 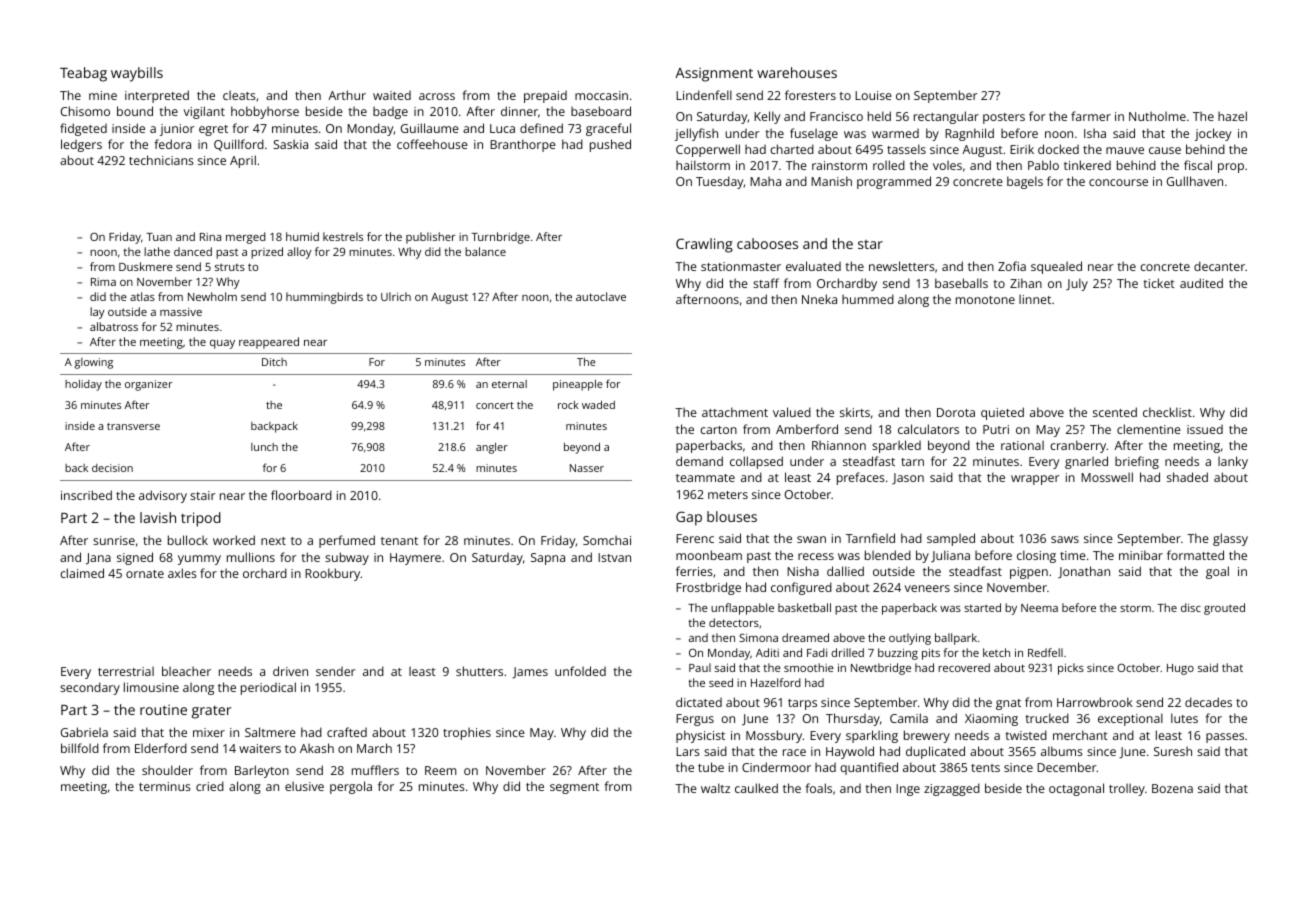 What do you see at coordinates (1159, 283) in the page?
I see `ticket` at bounding box center [1159, 283].
